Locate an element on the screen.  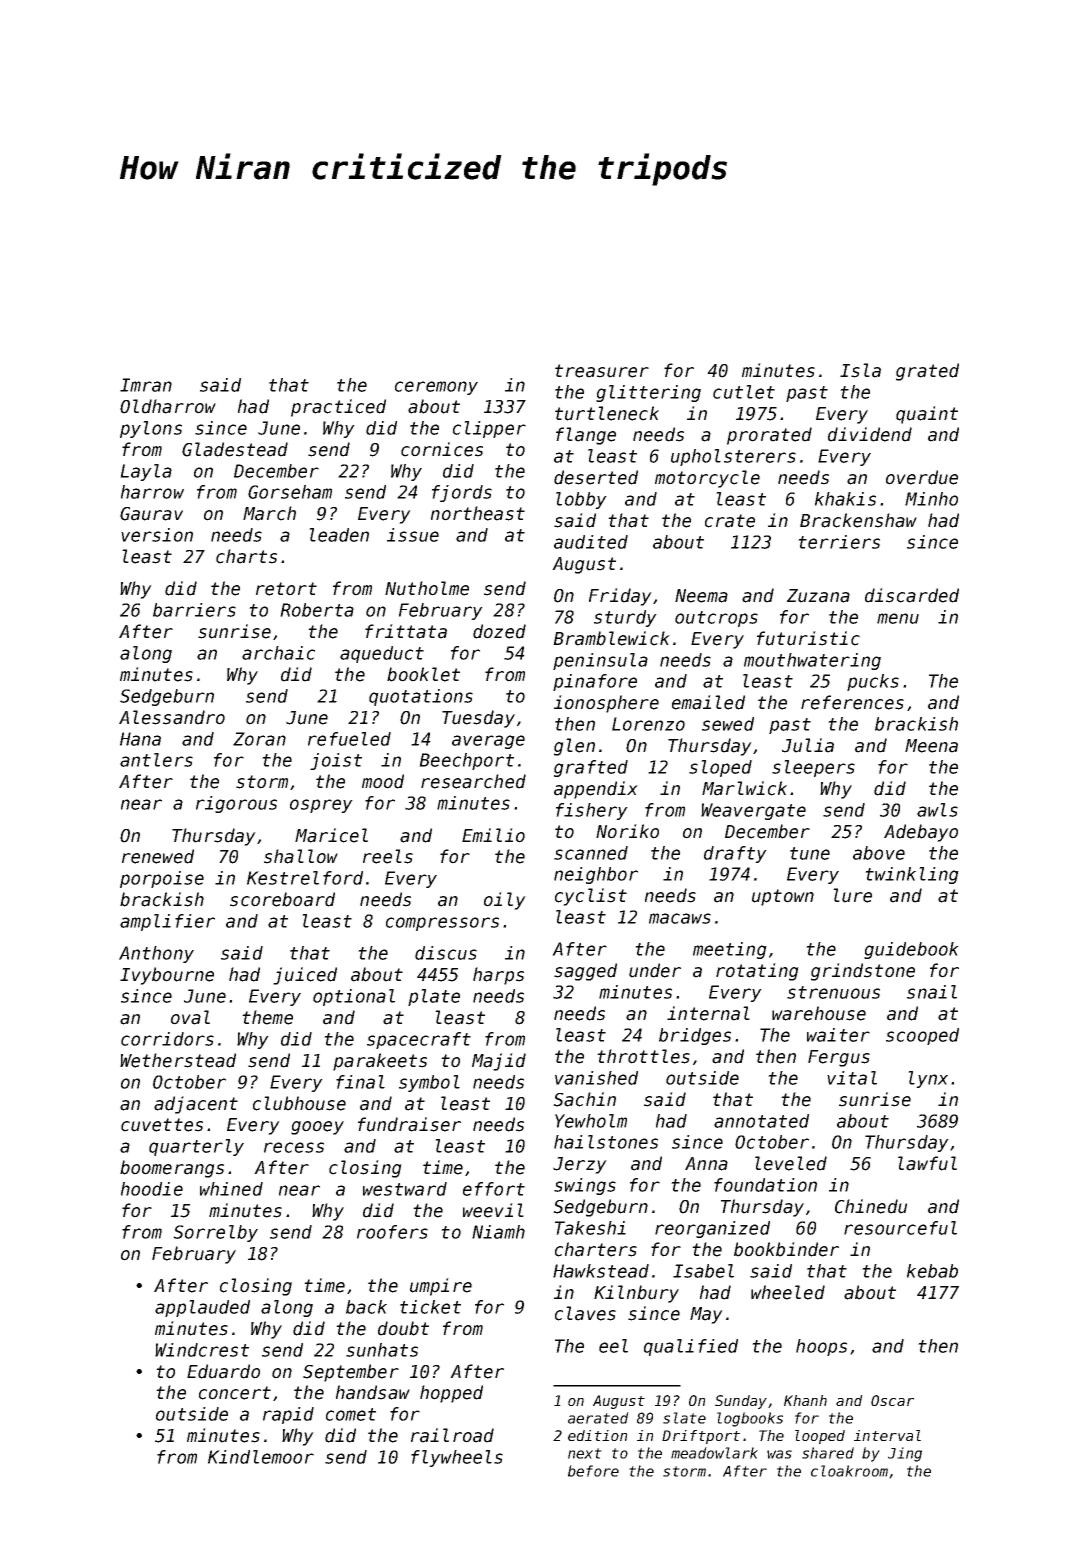
appendix is located at coordinates (596, 790).
